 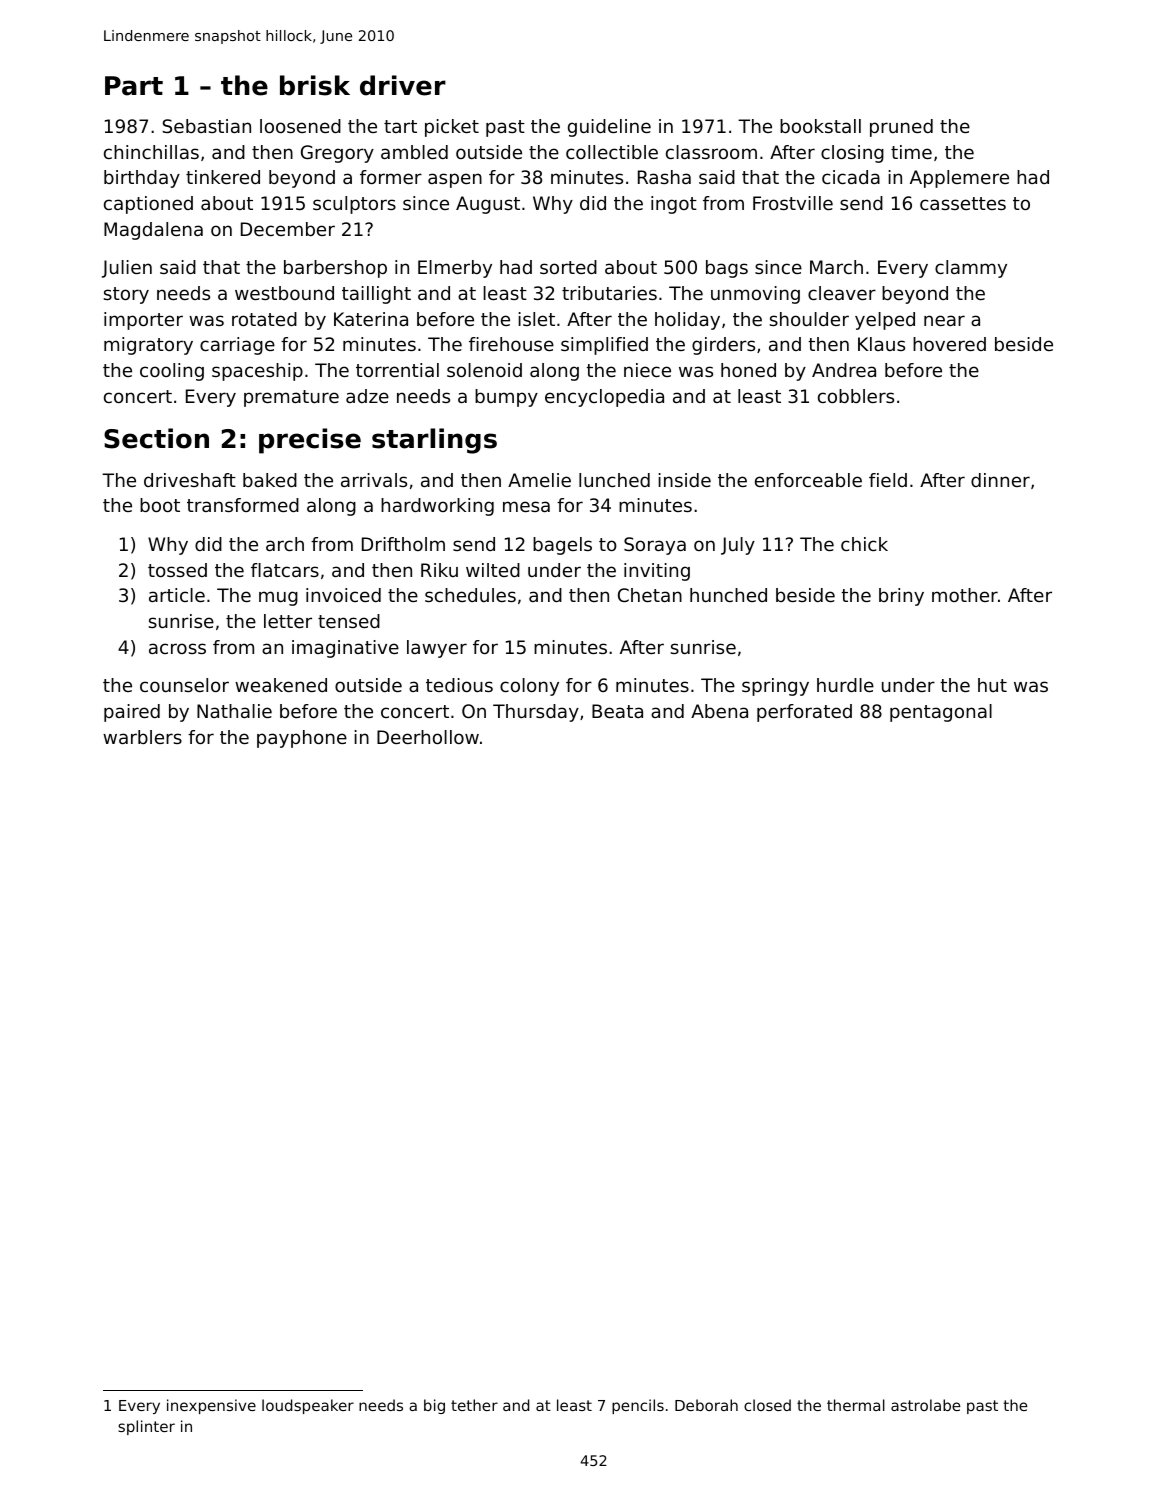 What do you see at coordinates (132, 713) in the screenshot?
I see `paired` at bounding box center [132, 713].
